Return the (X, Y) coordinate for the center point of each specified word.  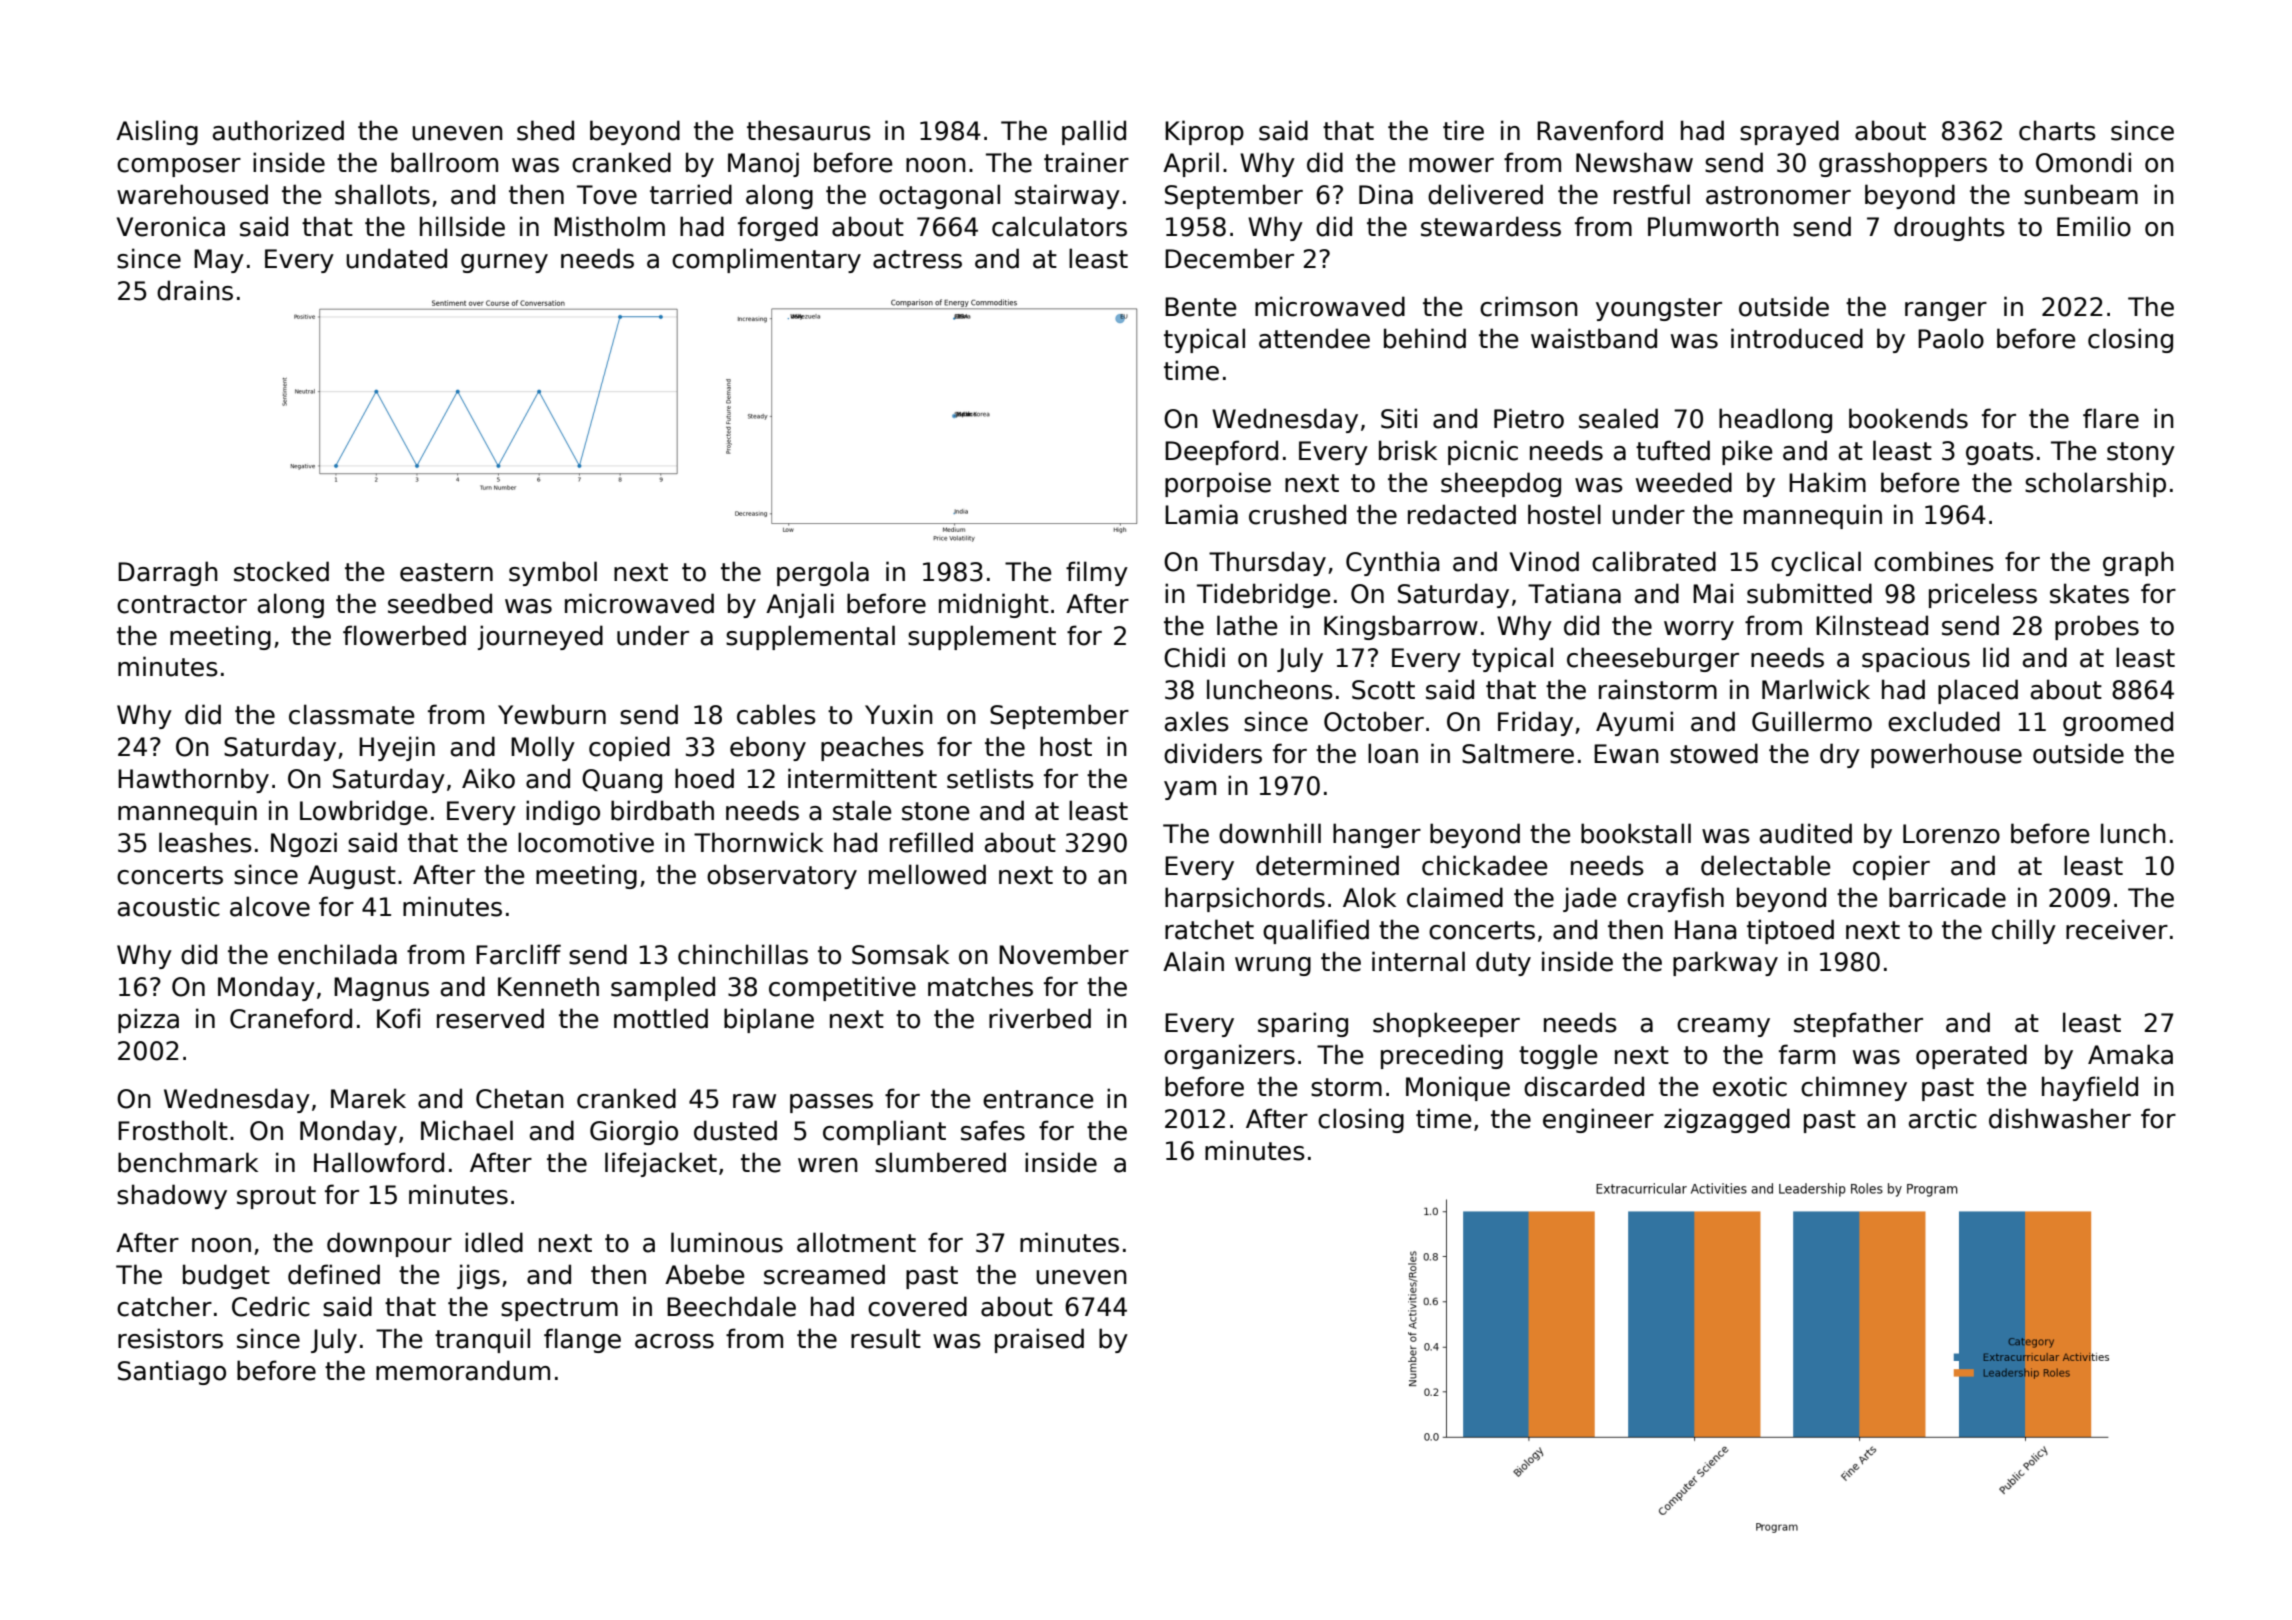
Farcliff (518, 954)
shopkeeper (1446, 1024)
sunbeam (2081, 194)
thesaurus (809, 130)
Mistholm (609, 226)
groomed (2118, 723)
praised (1039, 1340)
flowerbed (404, 635)
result (886, 1338)
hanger (1377, 835)
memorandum (463, 1370)
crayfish (1675, 899)
